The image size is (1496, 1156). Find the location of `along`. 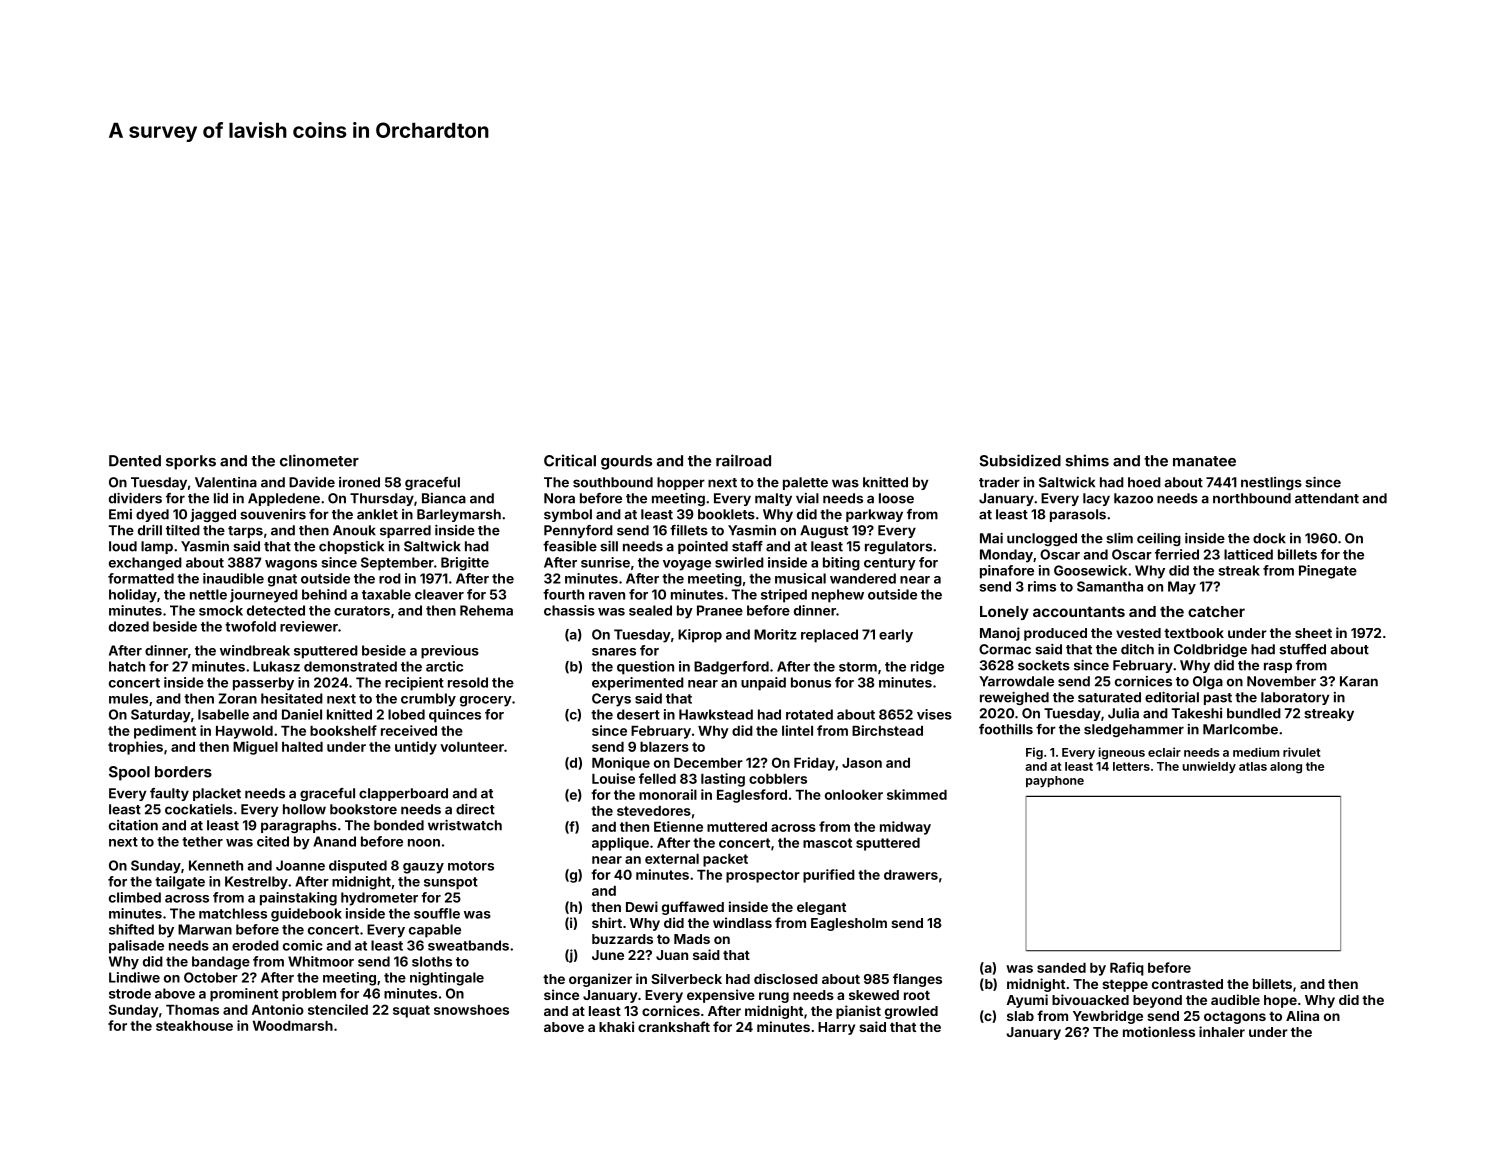

along is located at coordinates (1286, 768).
